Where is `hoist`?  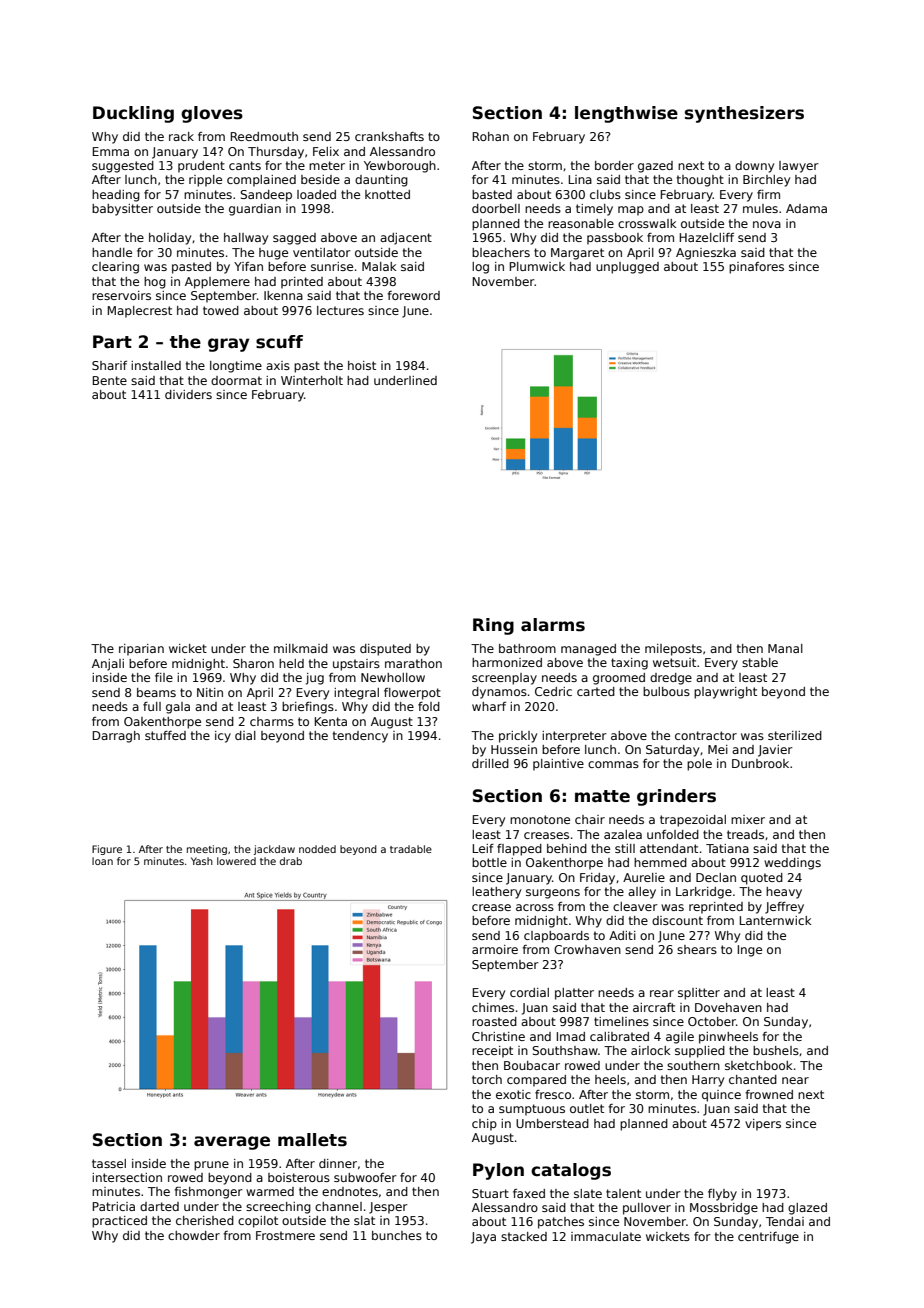
hoist is located at coordinates (362, 365).
